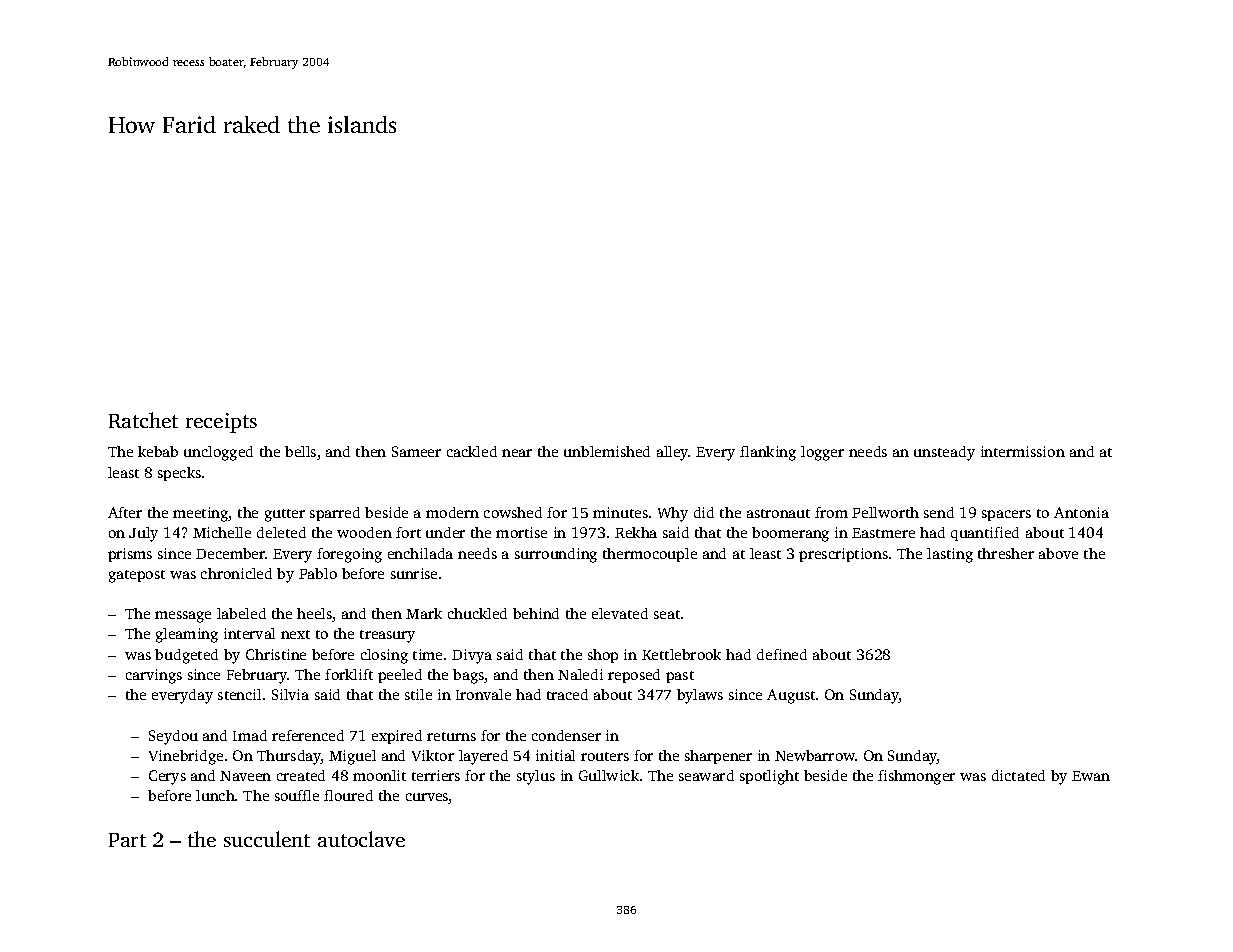 This screenshot has height=952, width=1233. I want to click on referenced, so click(308, 735).
